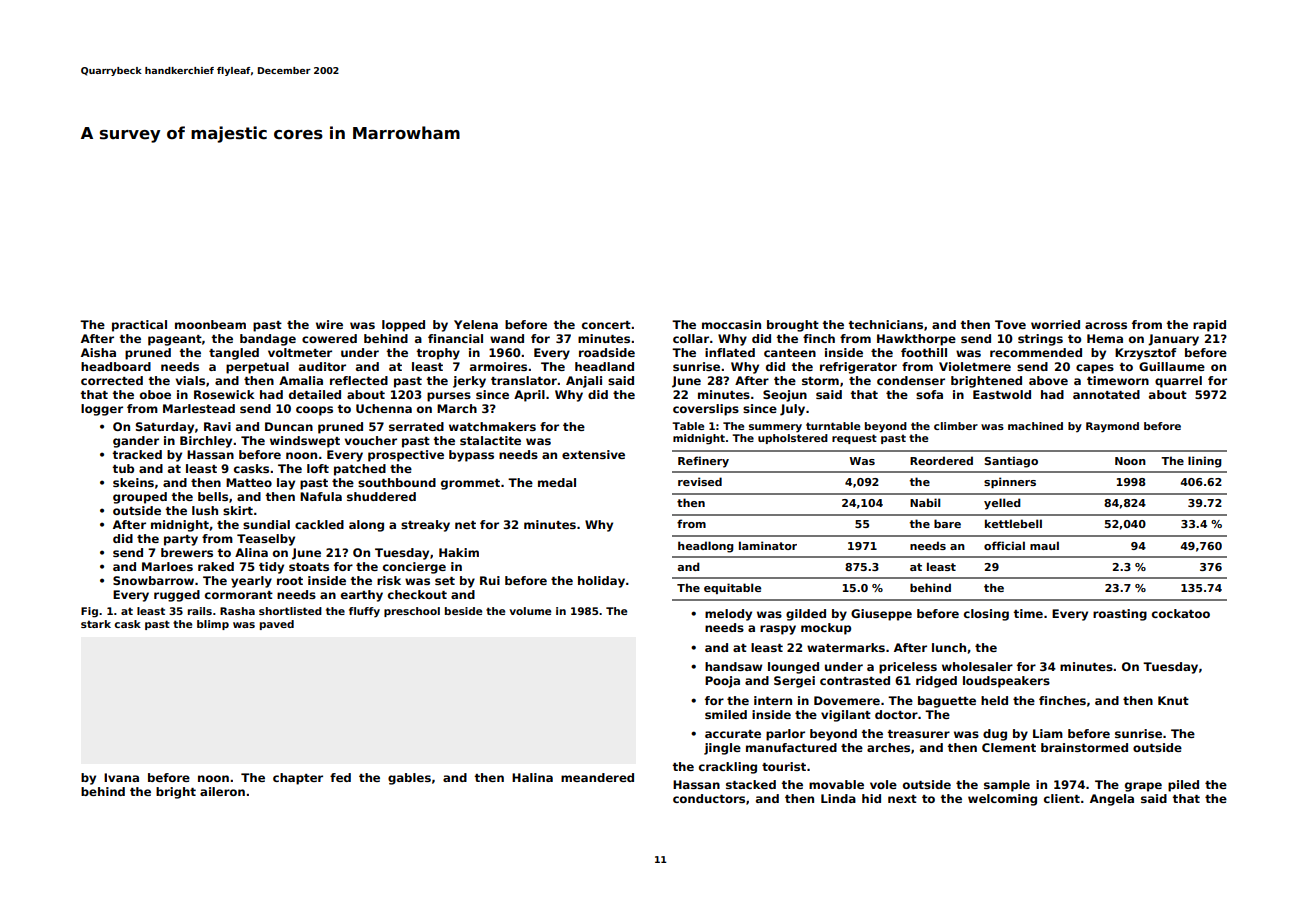  Describe the element at coordinates (298, 779) in the page. I see `chapter` at that location.
